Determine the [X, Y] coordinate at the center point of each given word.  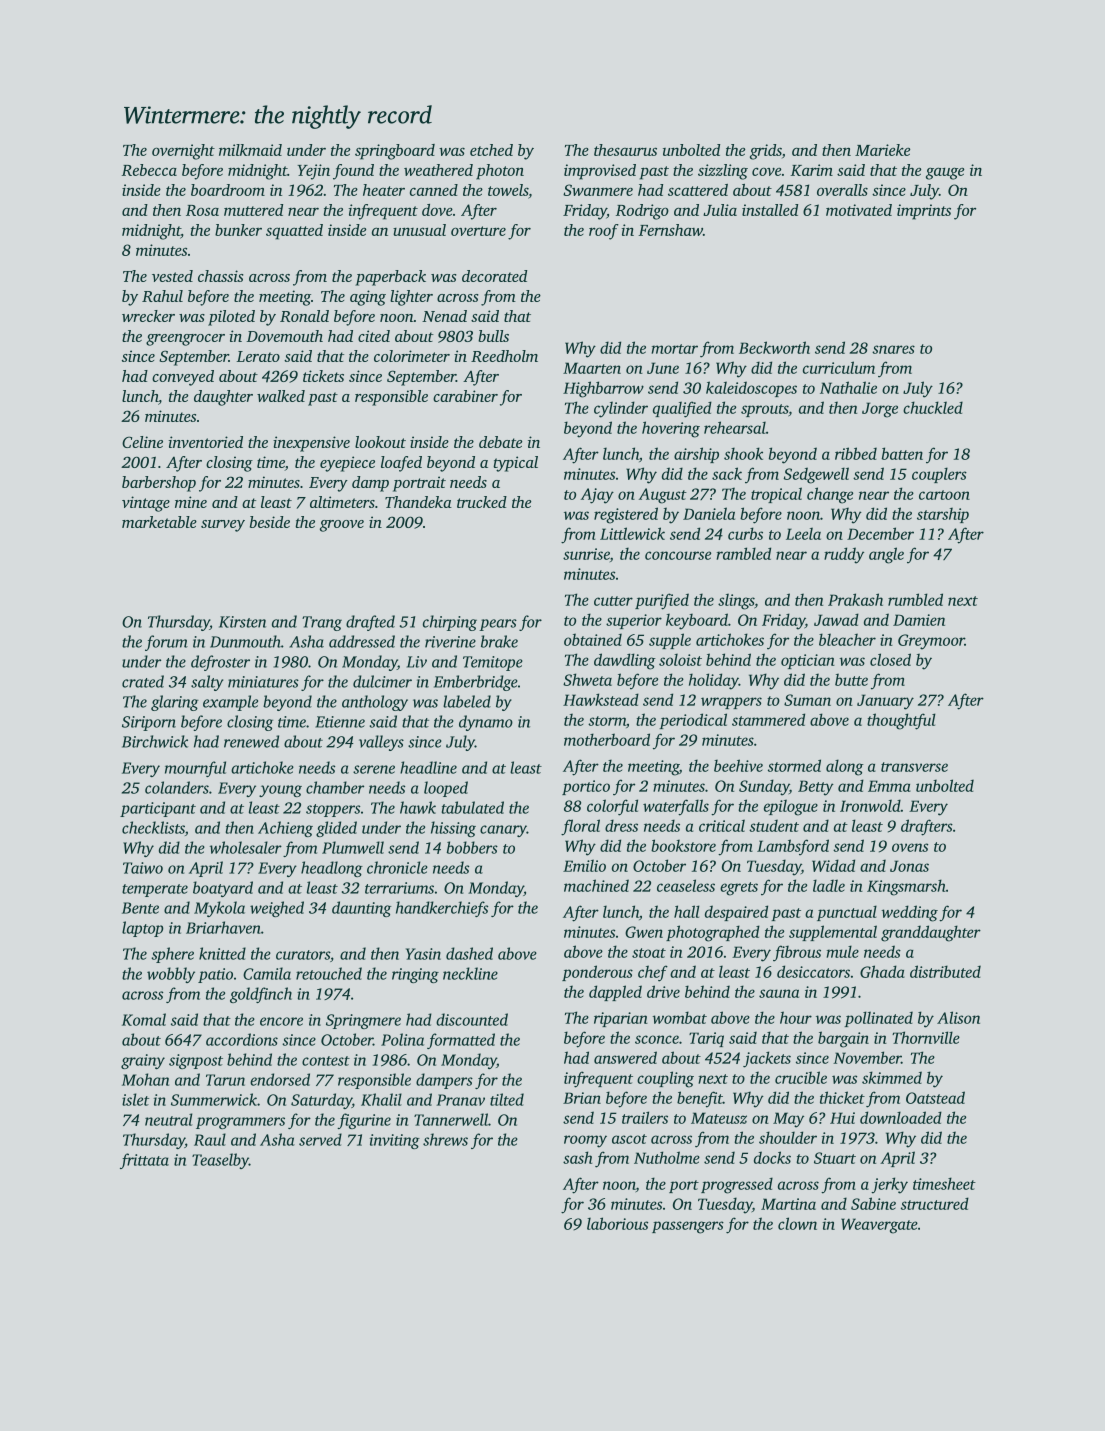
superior [634, 621]
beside [270, 522]
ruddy [844, 555]
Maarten [592, 368]
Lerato [258, 356]
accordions [242, 1039]
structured [935, 1203]
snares [893, 349]
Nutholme [667, 1157]
